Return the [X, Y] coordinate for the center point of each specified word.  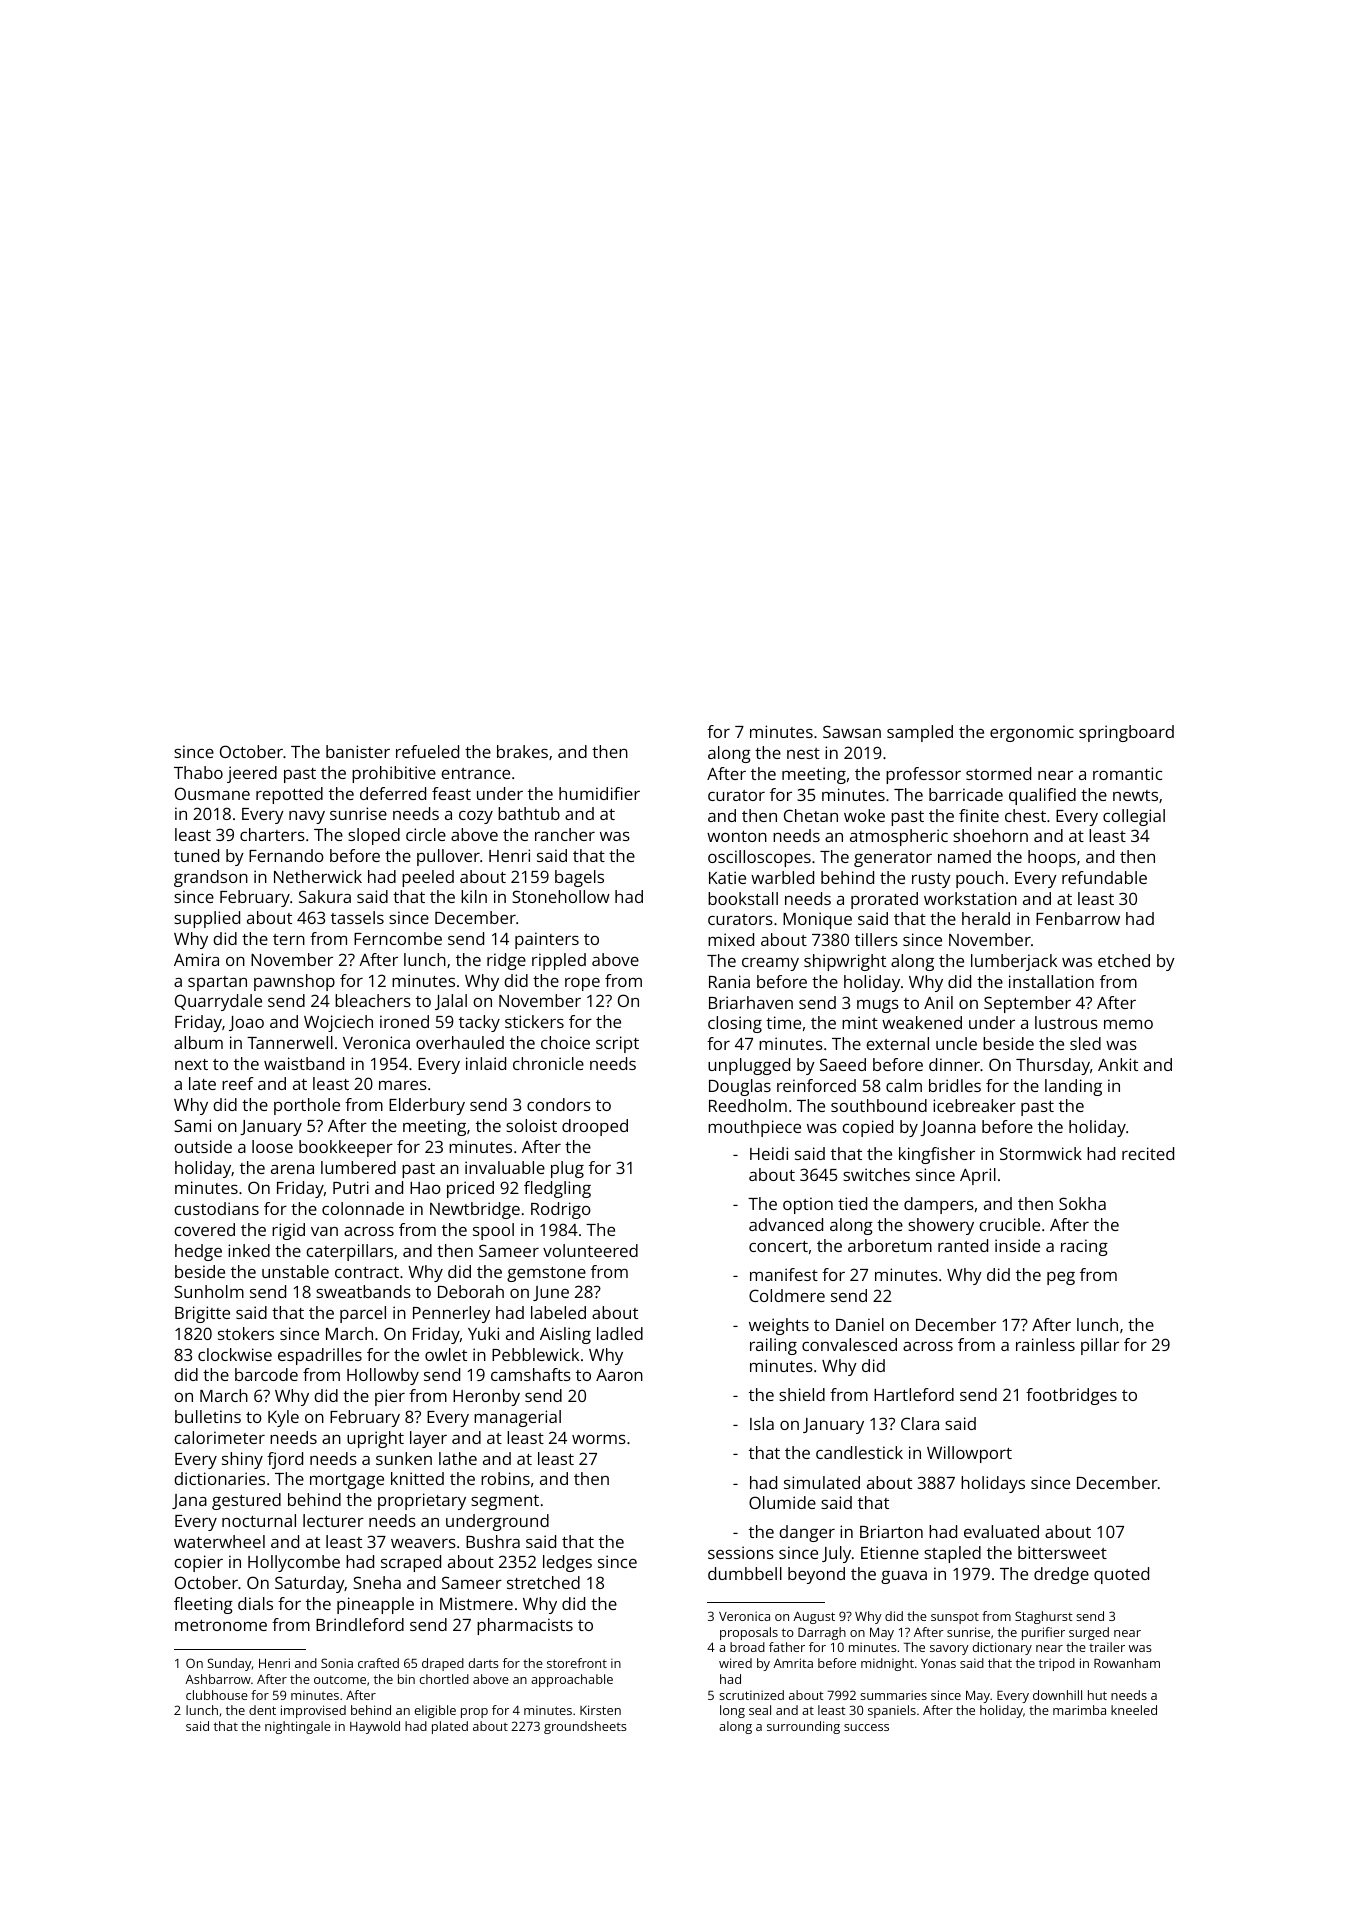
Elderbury [427, 1106]
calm [904, 1085]
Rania [729, 981]
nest [803, 753]
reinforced [816, 1085]
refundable [1104, 877]
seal [760, 1710]
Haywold [375, 1727]
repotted [289, 795]
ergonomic [1032, 733]
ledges [567, 1563]
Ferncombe [398, 938]
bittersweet [1062, 1552]
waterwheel [219, 1541]
